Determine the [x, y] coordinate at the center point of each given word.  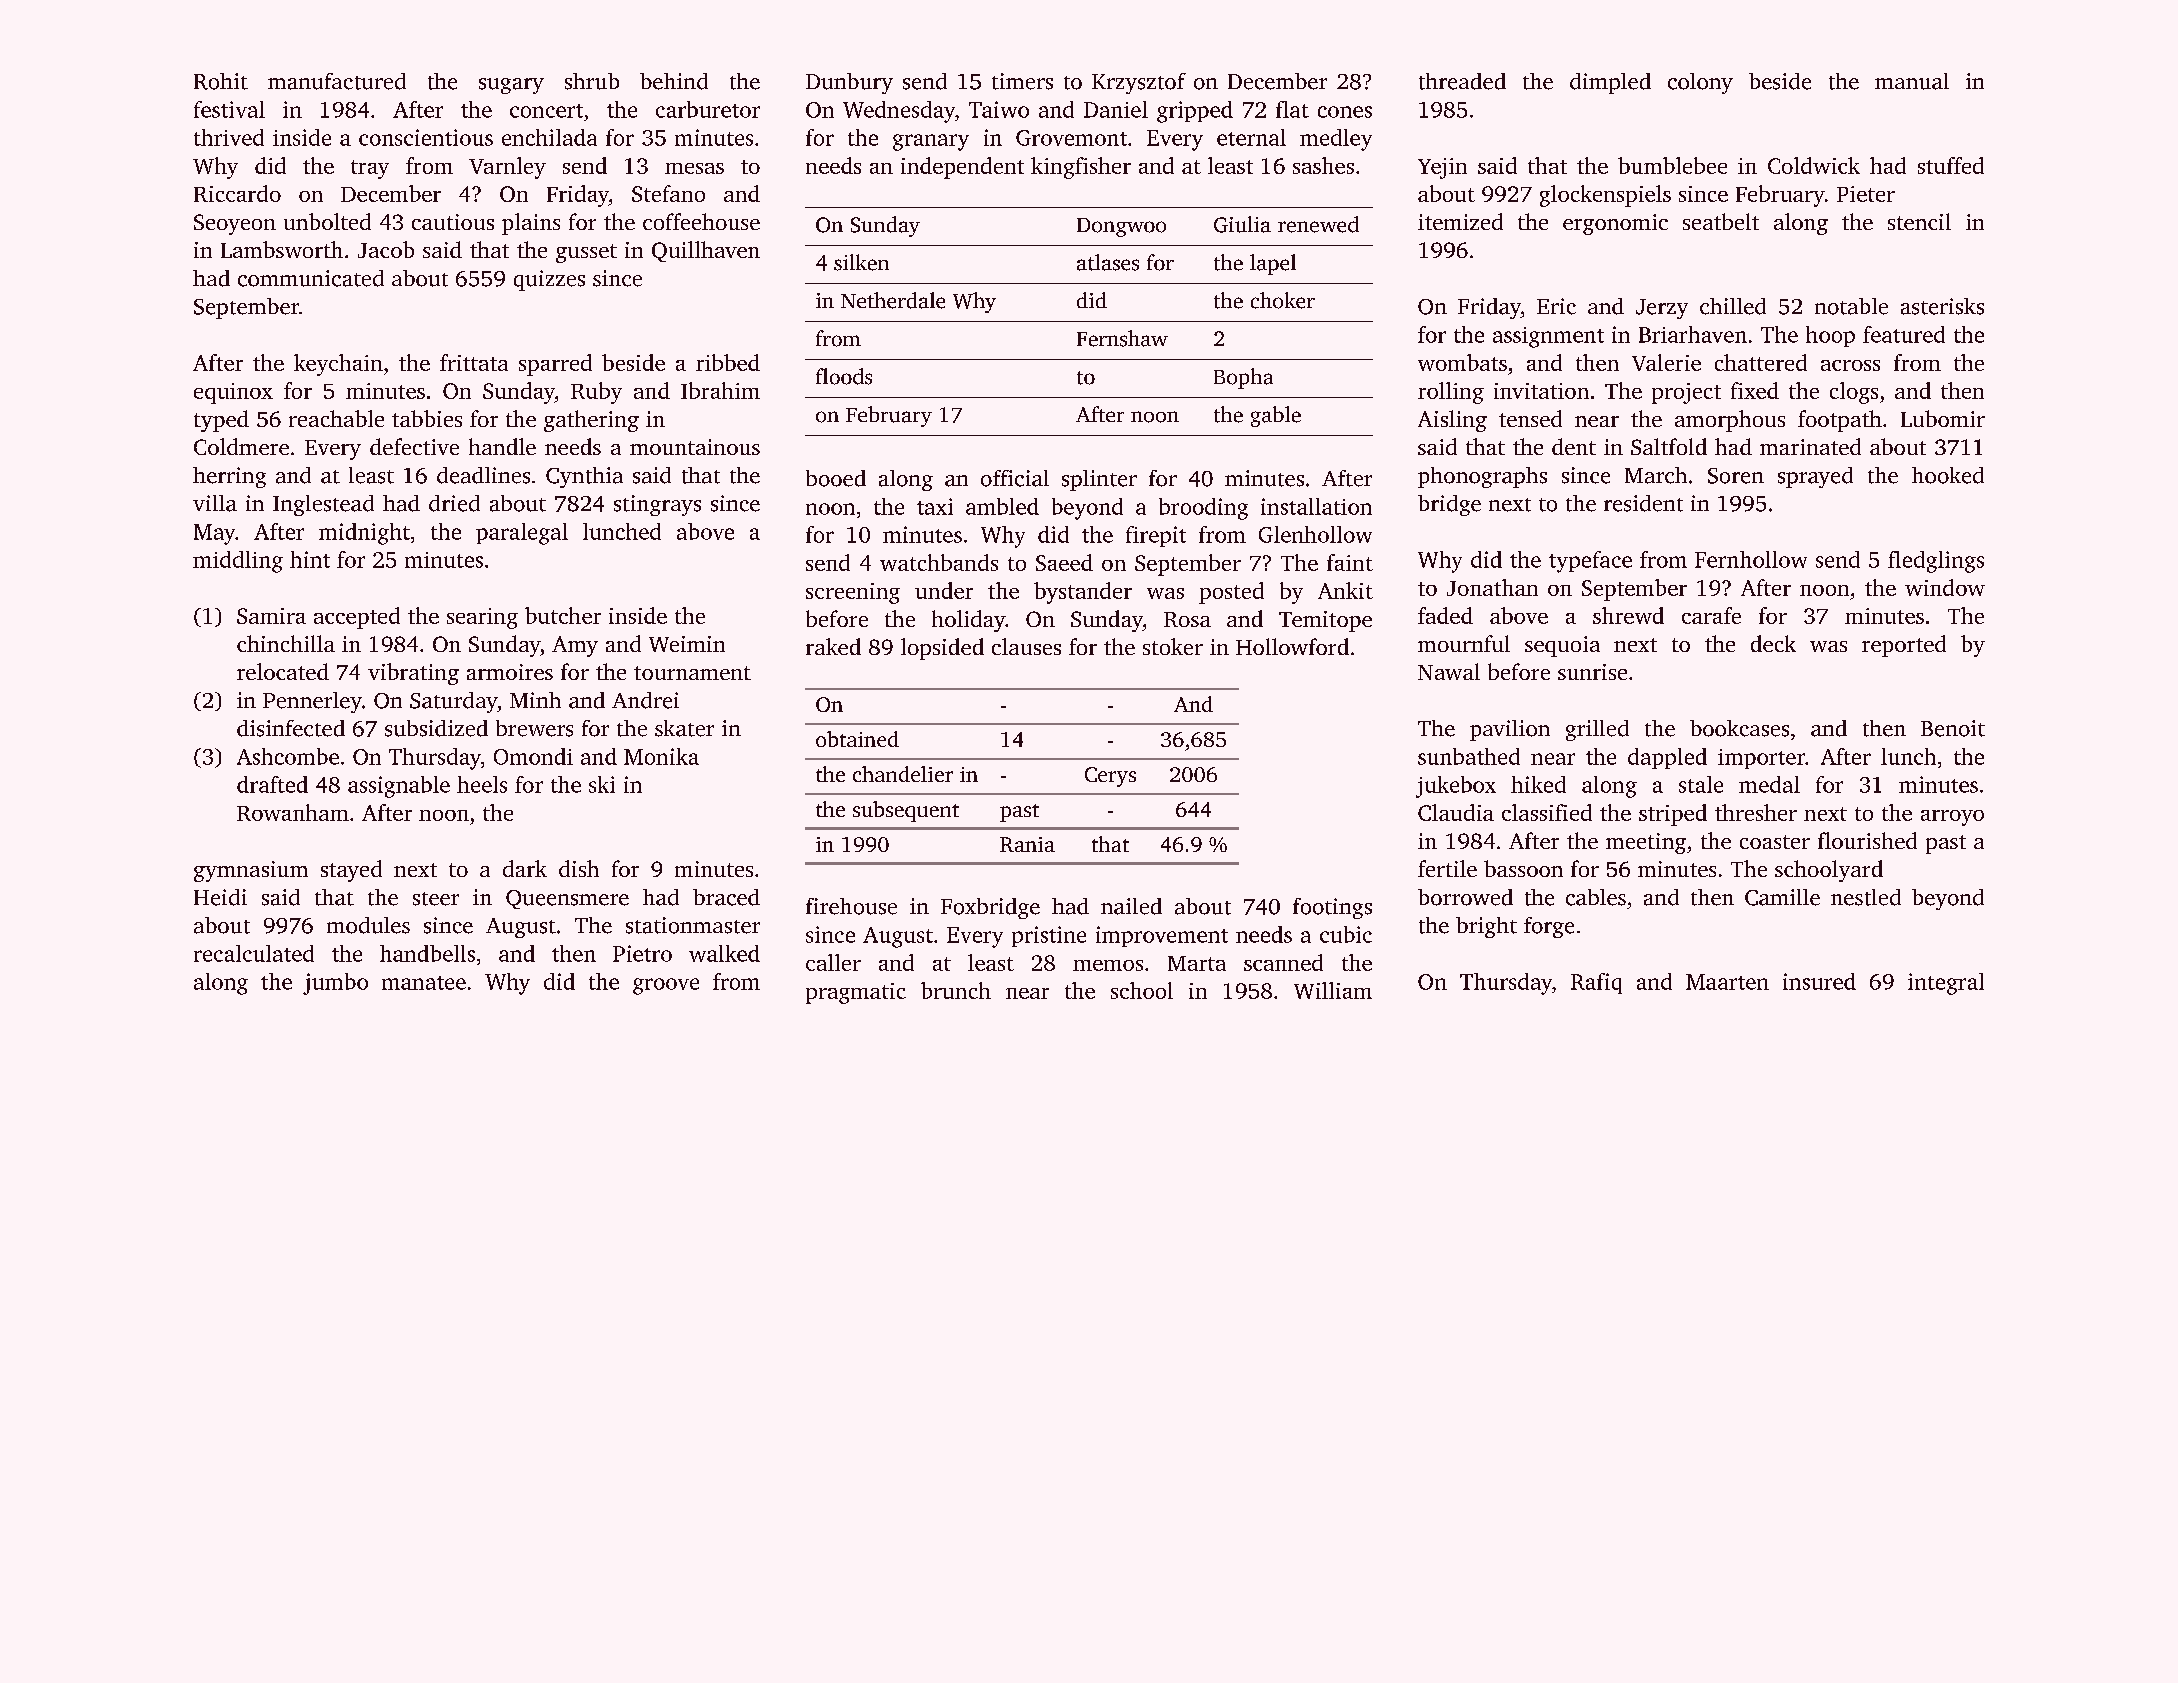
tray [370, 169]
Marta [1197, 963]
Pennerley [312, 702]
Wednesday [899, 112]
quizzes [549, 280]
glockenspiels [1605, 196]
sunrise [1592, 672]
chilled [1733, 306]
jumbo [335, 984]
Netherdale [893, 300]
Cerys [1110, 777]
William [1333, 990]
